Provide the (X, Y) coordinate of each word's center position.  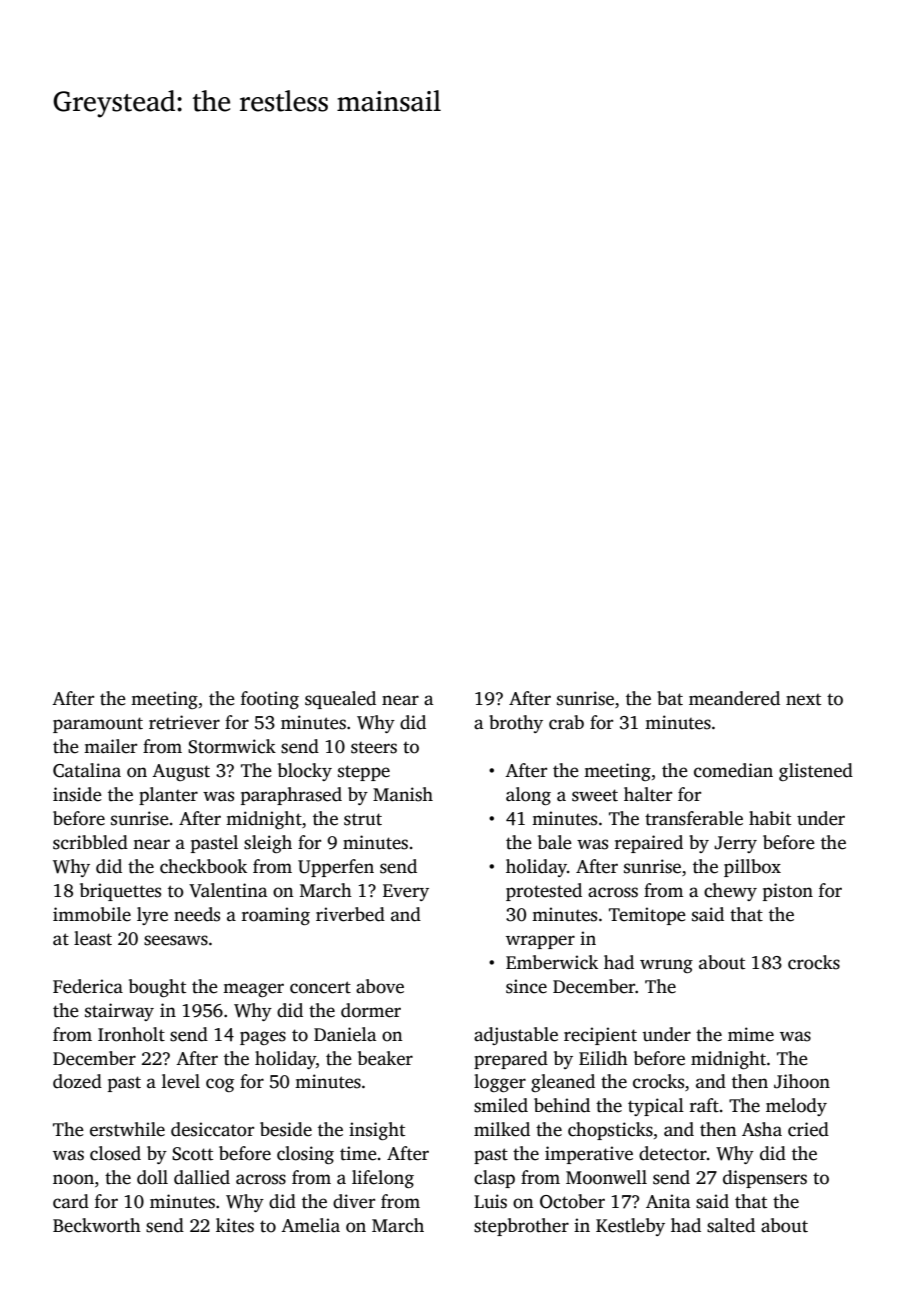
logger (500, 1083)
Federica (88, 986)
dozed (77, 1081)
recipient (600, 1036)
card (71, 1201)
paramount (98, 725)
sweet (595, 795)
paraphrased (291, 796)
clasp (494, 1179)
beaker (385, 1058)
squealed (340, 700)
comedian (733, 770)
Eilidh (603, 1058)
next (803, 700)
